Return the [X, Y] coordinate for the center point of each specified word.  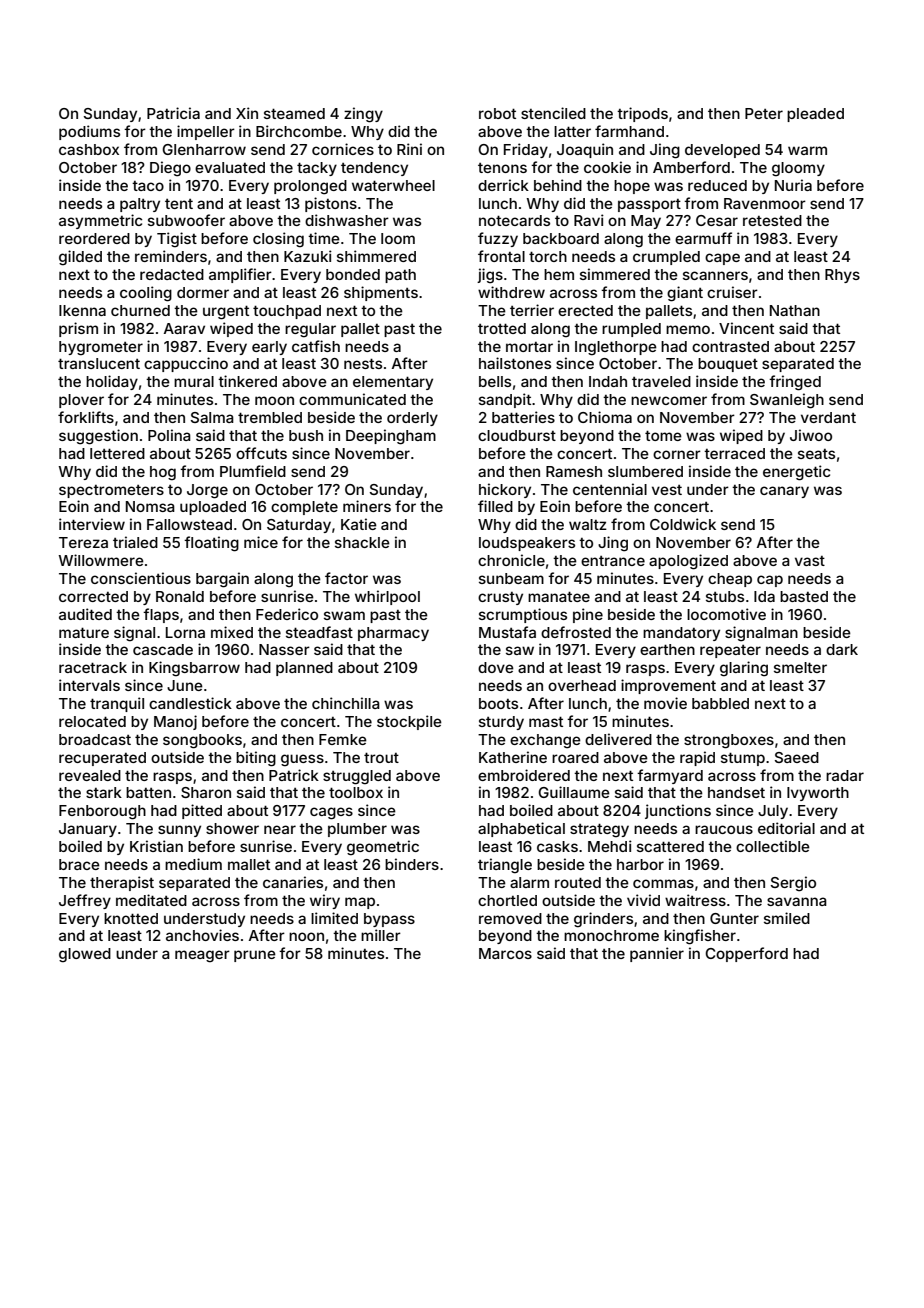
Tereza [83, 542]
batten [148, 792]
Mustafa [507, 632]
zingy [363, 115]
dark [842, 649]
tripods [642, 114]
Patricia [173, 113]
